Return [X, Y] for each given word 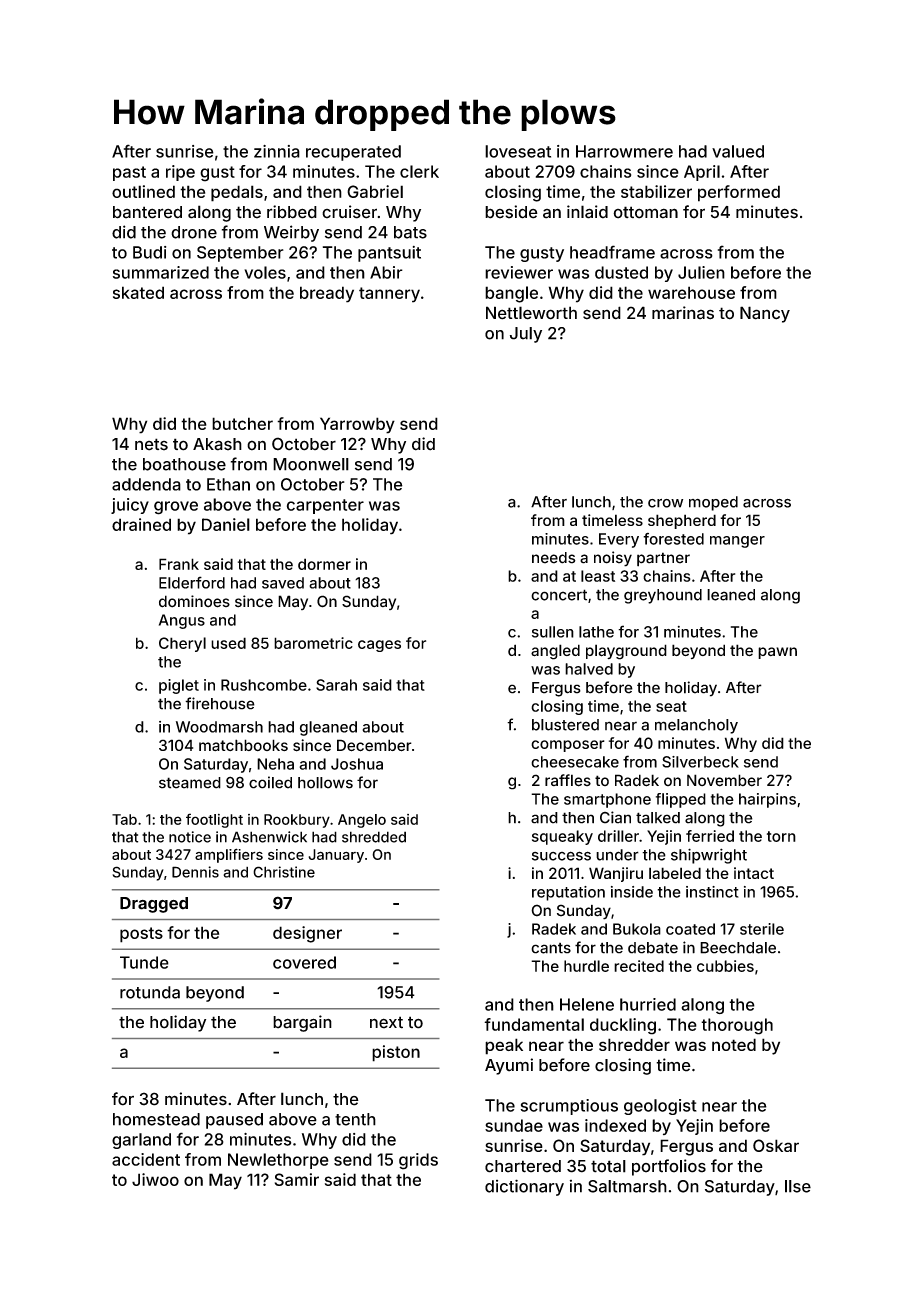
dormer [324, 564]
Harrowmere [624, 151]
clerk [419, 171]
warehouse [691, 292]
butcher [242, 423]
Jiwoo [155, 1179]
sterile [762, 929]
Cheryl [182, 644]
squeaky [562, 837]
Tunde [144, 962]
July [526, 335]
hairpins [767, 800]
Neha [275, 764]
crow [665, 503]
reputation [568, 893]
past [129, 173]
